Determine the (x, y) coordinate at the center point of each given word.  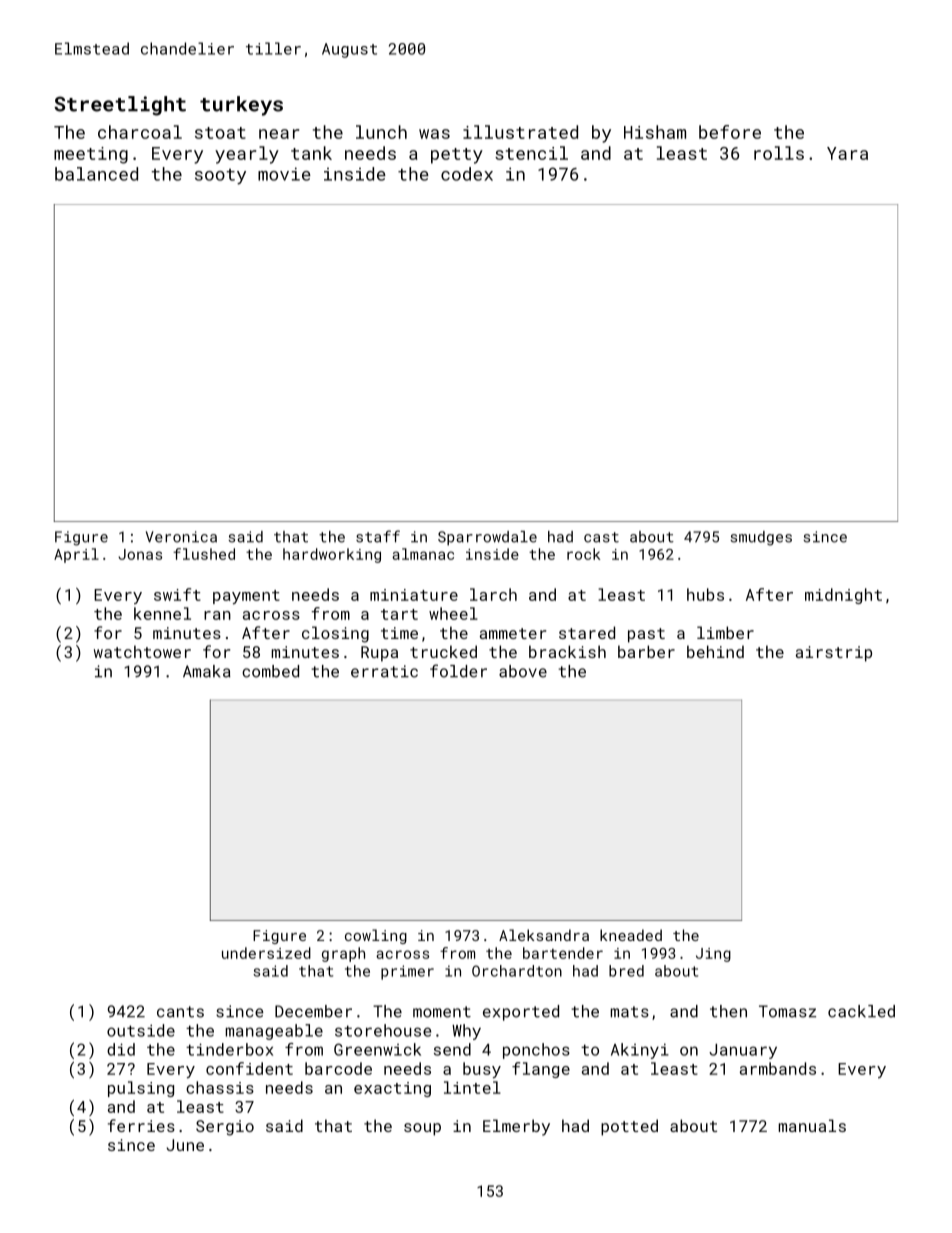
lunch (381, 132)
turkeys (241, 106)
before (730, 132)
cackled (861, 1011)
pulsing (141, 1089)
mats (630, 1012)
